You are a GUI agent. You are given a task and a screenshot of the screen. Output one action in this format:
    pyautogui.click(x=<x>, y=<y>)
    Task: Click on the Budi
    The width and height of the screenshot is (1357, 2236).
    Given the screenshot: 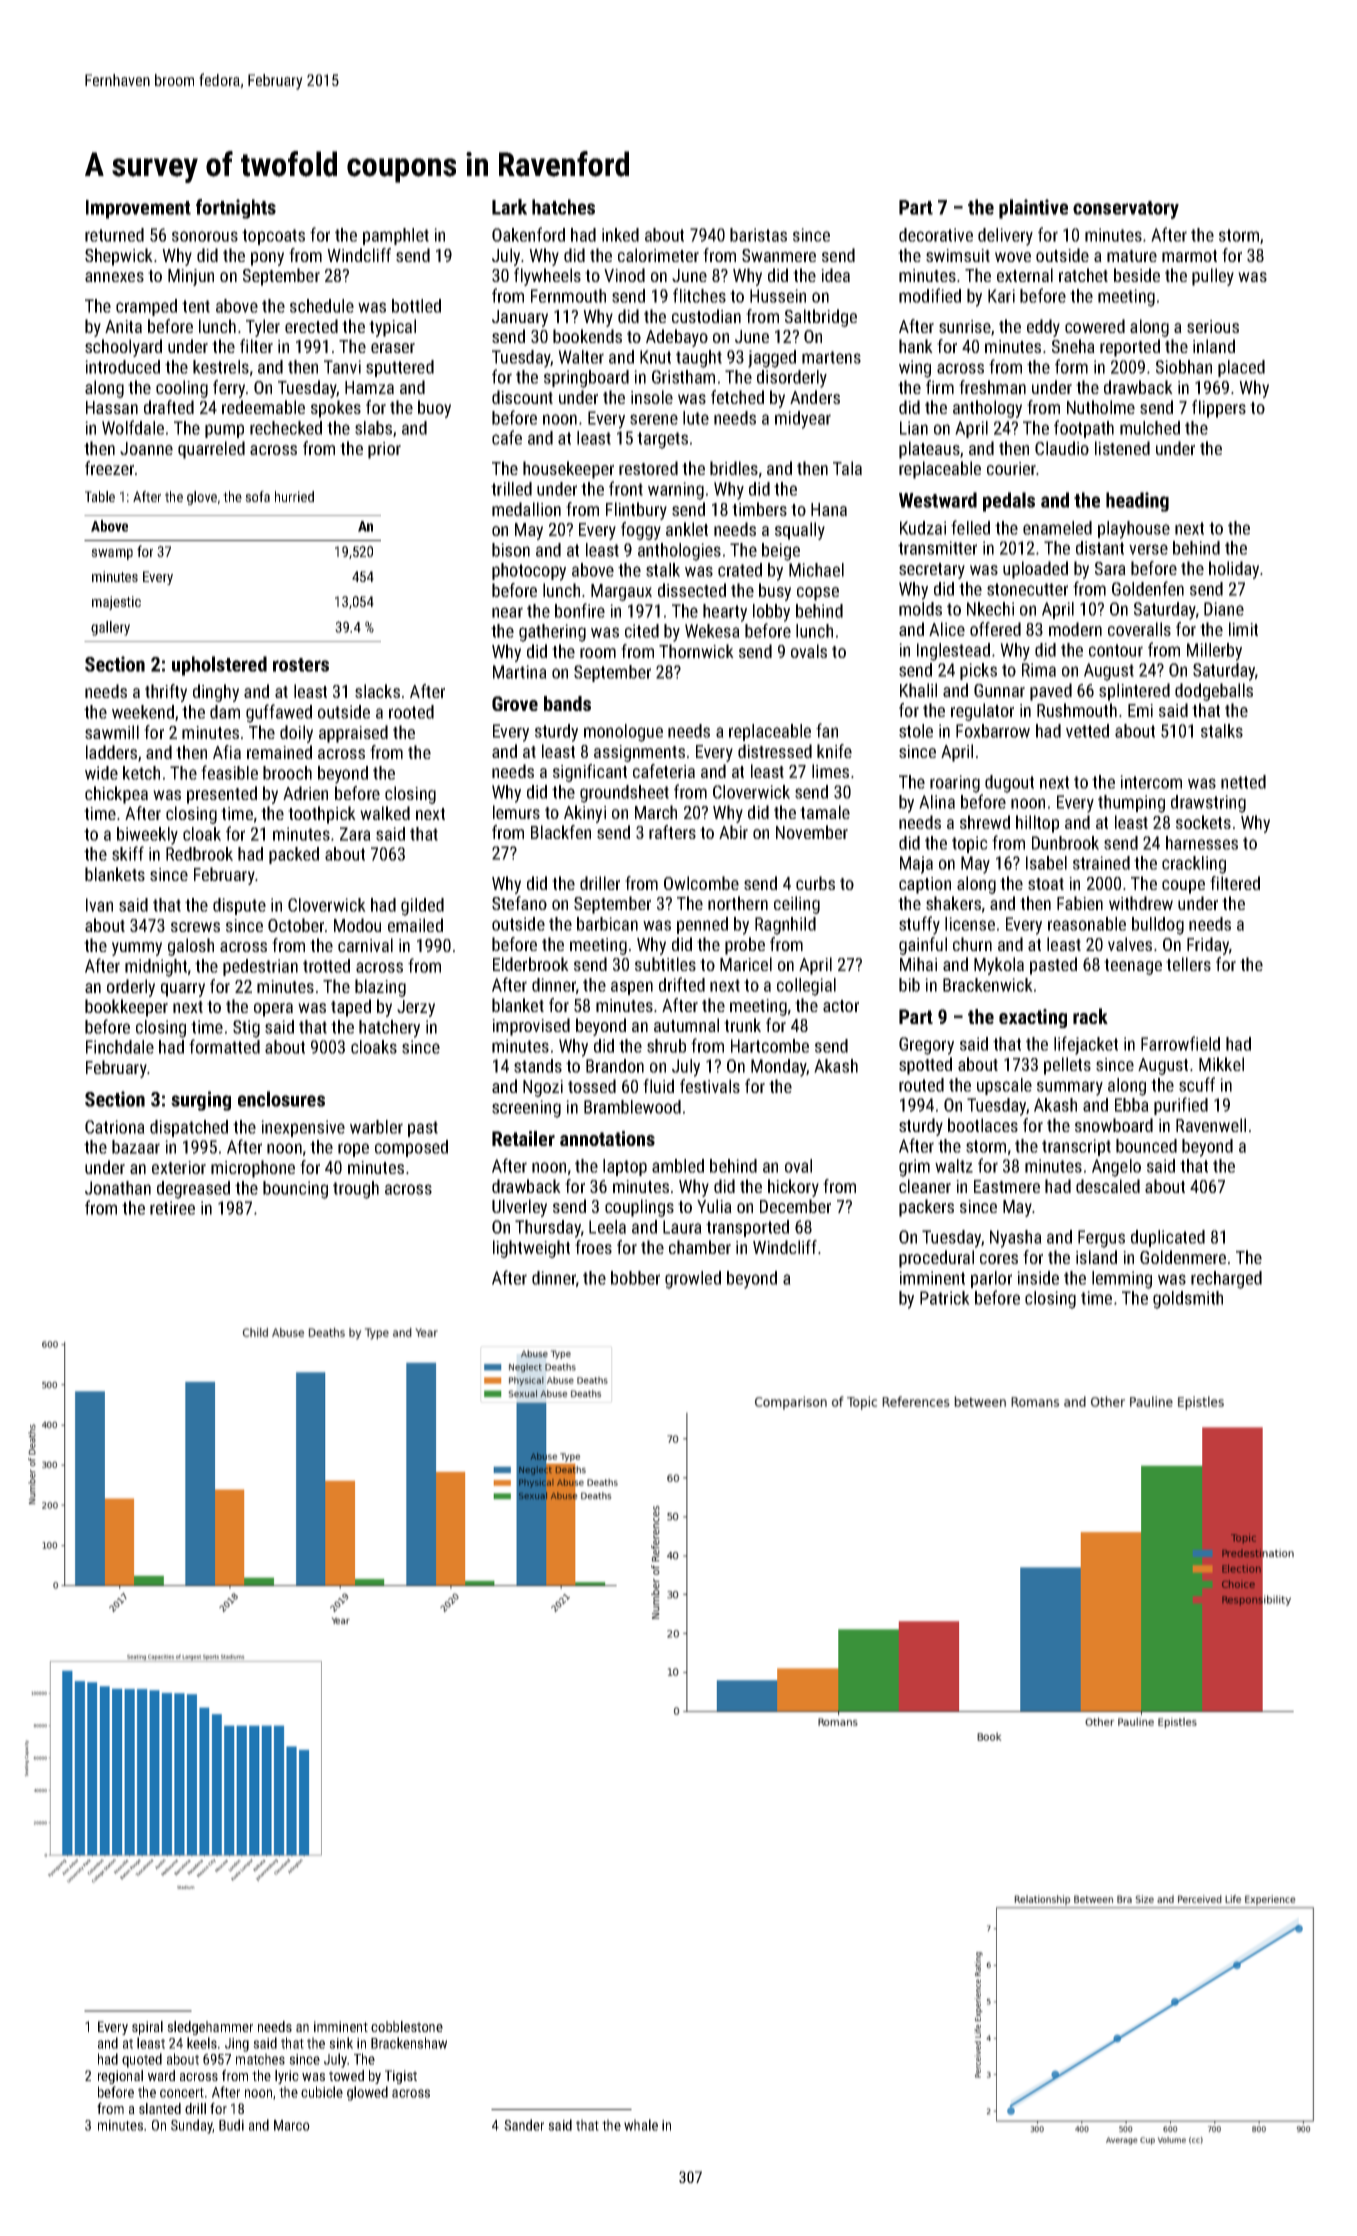 What is the action you would take?
    pyautogui.click(x=231, y=2125)
